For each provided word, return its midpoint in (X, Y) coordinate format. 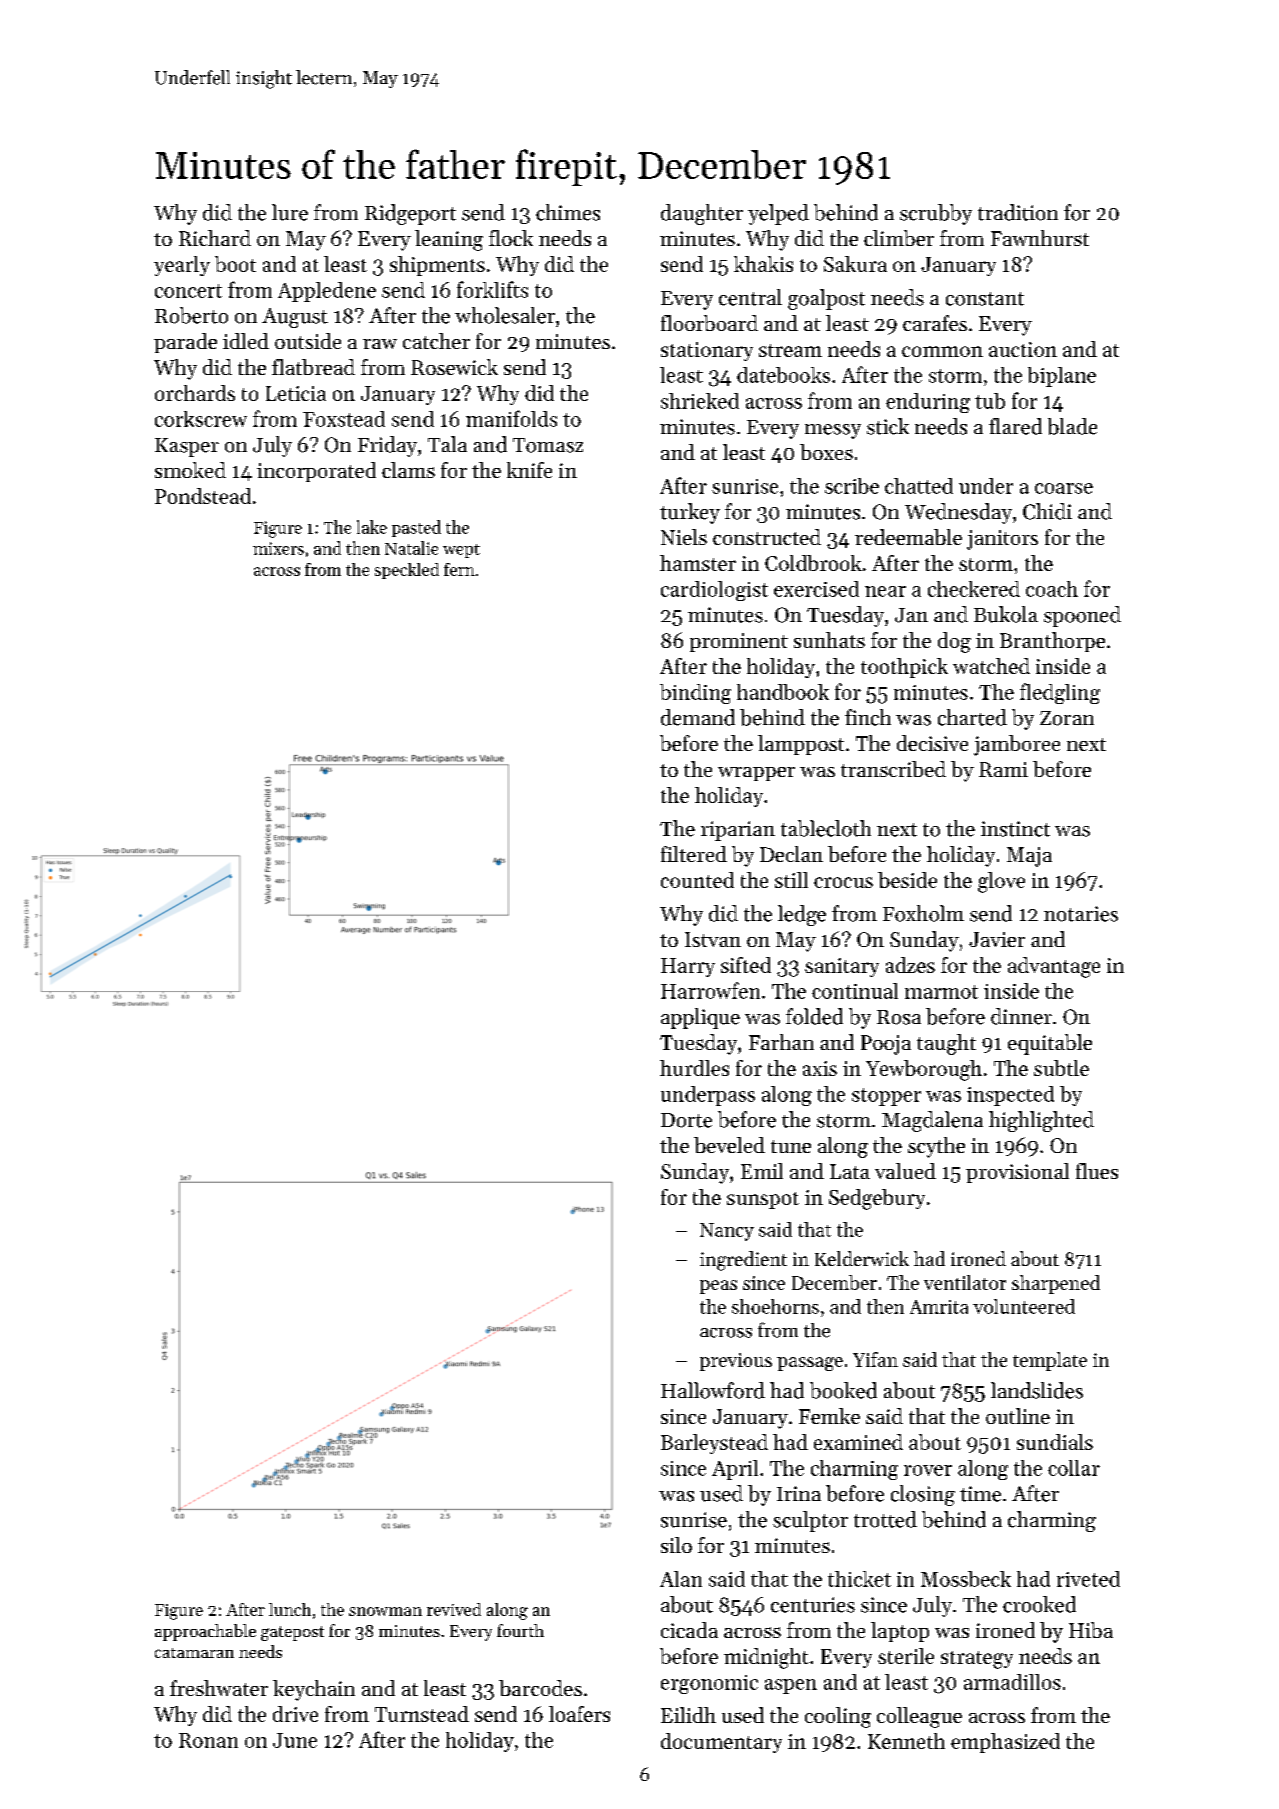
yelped (778, 214)
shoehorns (775, 1306)
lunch (290, 1609)
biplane (1062, 377)
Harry (688, 967)
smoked (190, 470)
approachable (205, 1632)
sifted (746, 965)
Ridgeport (410, 214)
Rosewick (454, 367)
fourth (520, 1630)
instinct (1015, 829)
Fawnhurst (1040, 238)
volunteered (1024, 1306)
